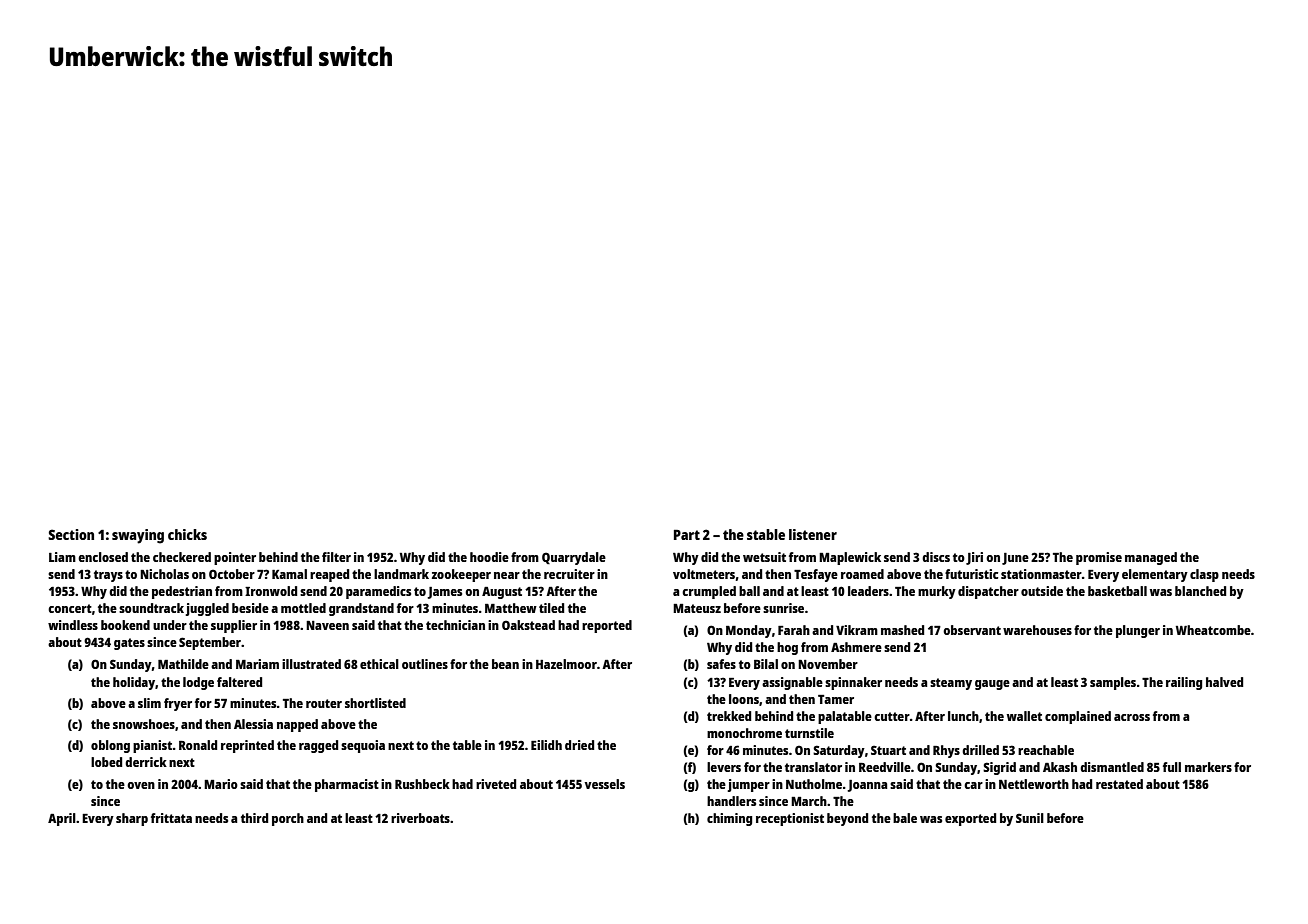  I want to click on dispatcher, so click(988, 592).
